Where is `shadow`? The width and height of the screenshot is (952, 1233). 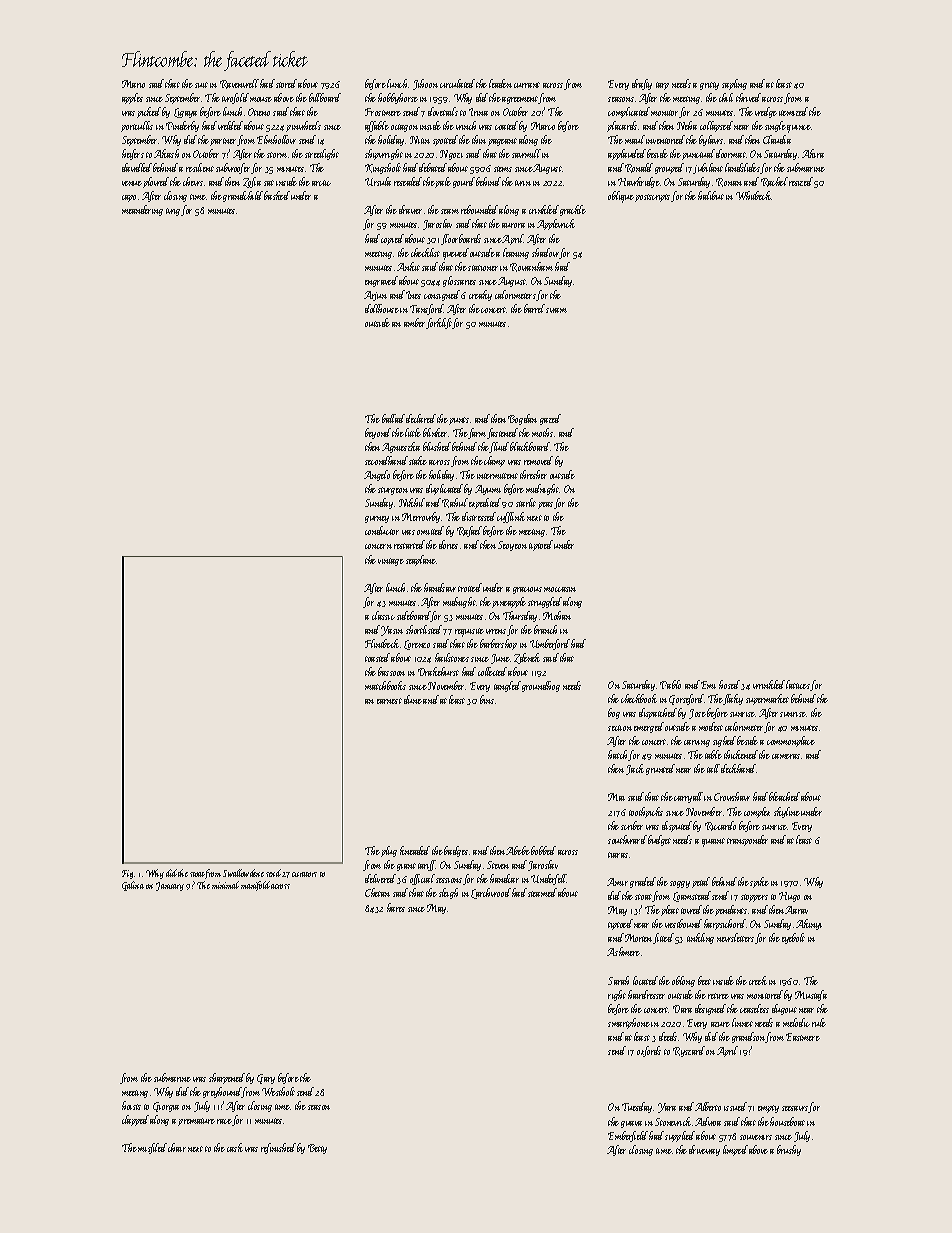
shadow is located at coordinates (545, 252).
